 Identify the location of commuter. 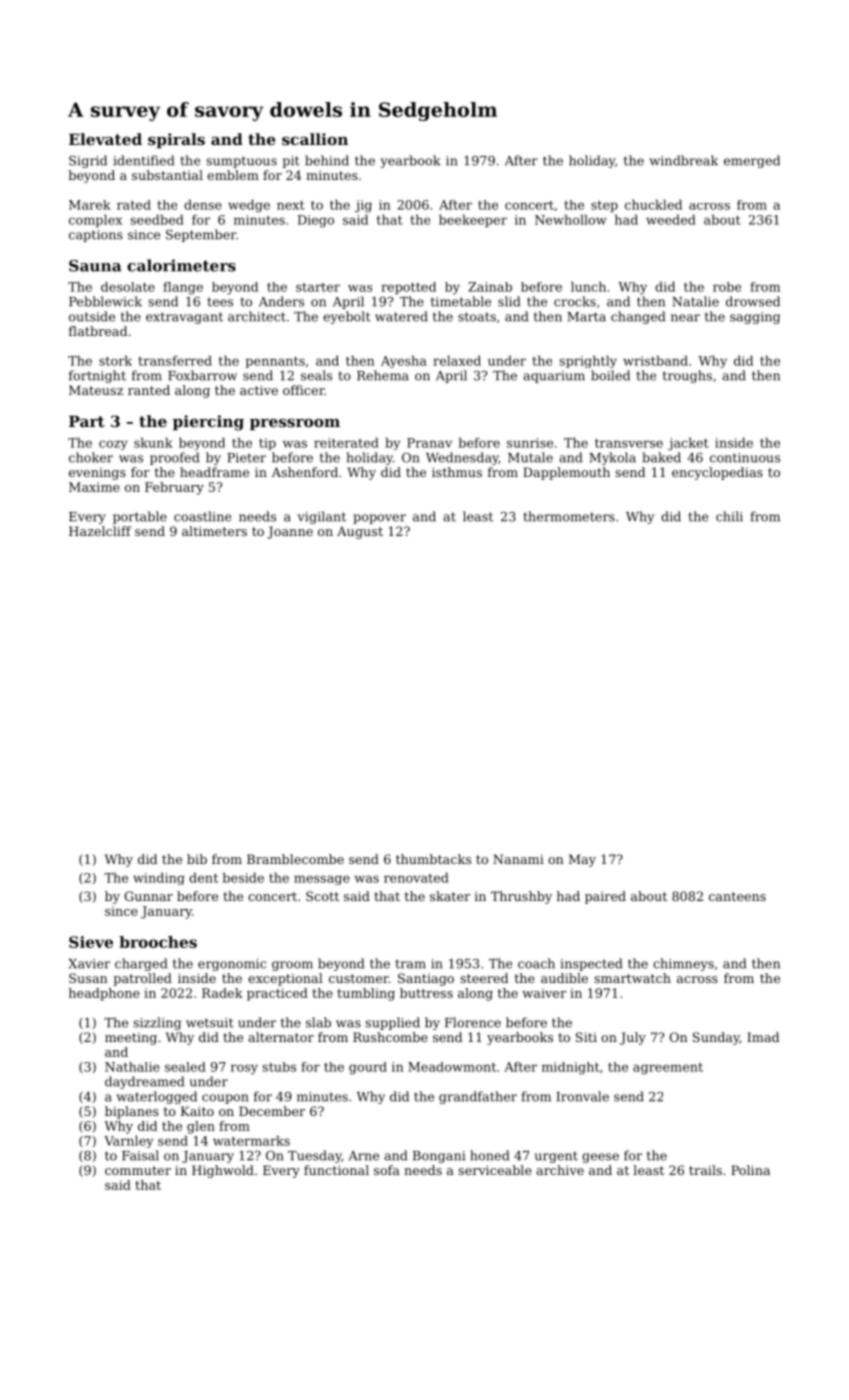
(138, 1170).
